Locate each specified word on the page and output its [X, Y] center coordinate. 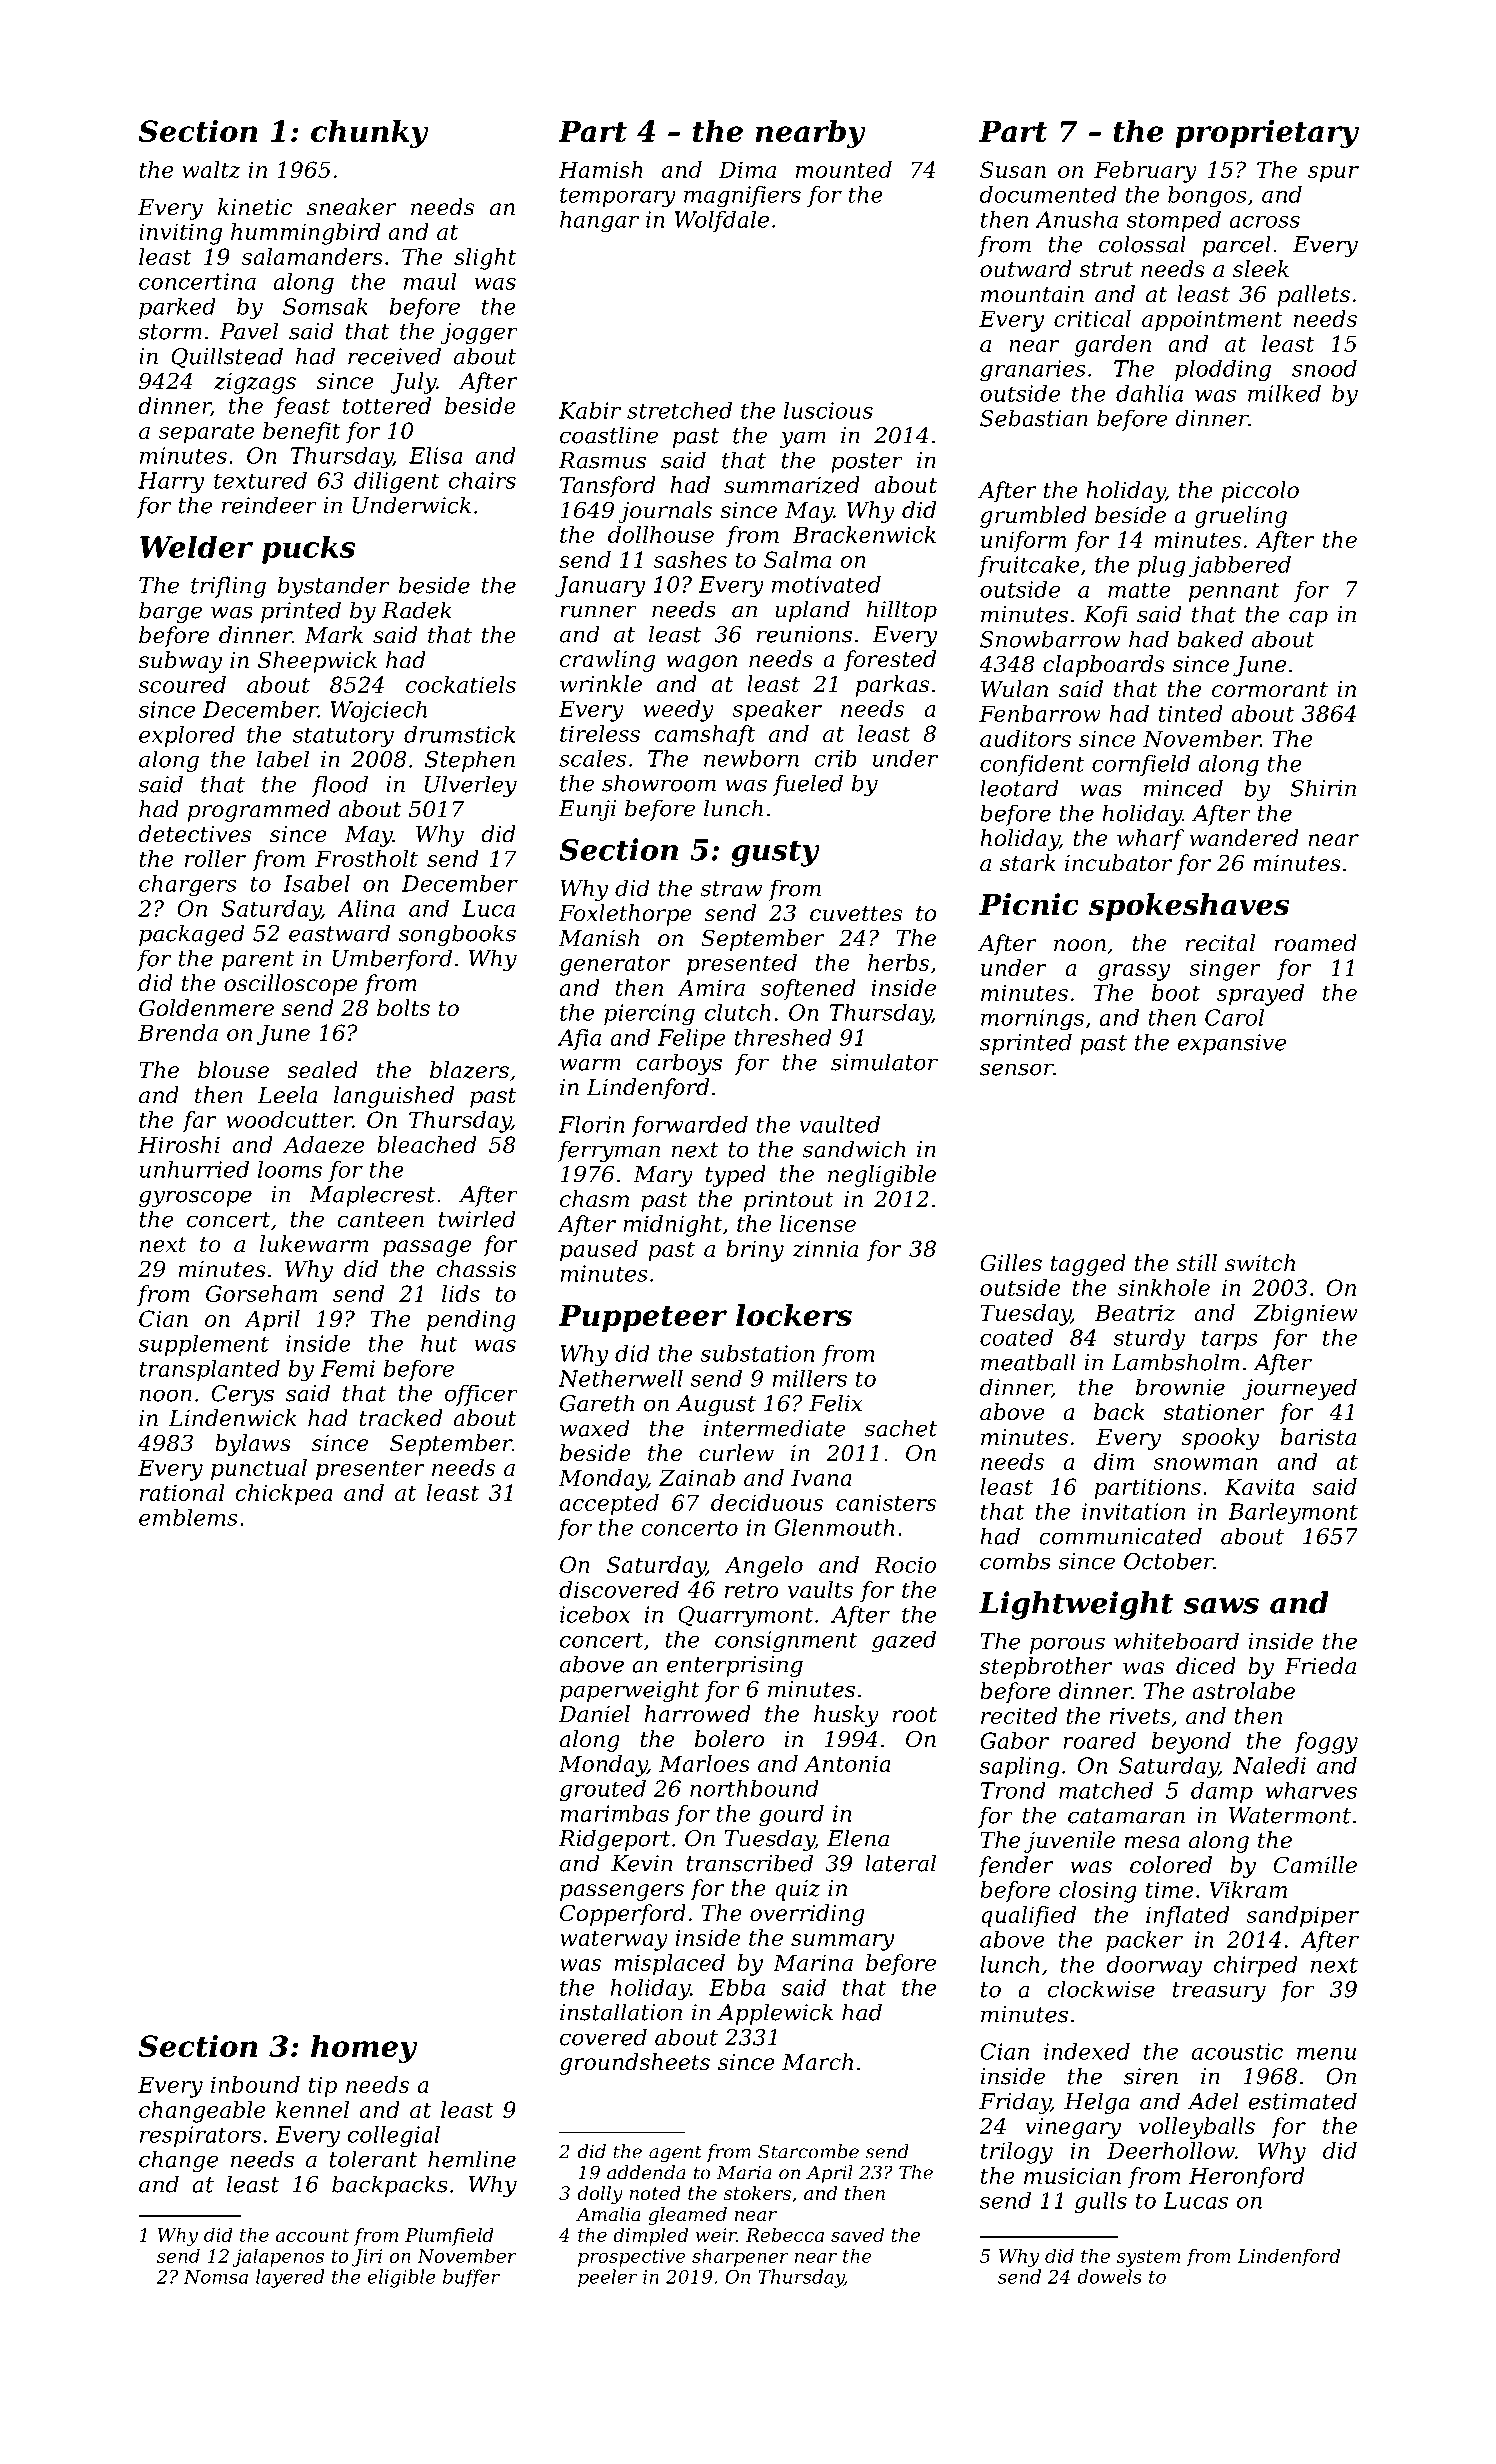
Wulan [1014, 689]
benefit [302, 432]
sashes [690, 559]
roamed [1315, 943]
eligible [402, 2278]
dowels [1109, 2276]
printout [789, 1201]
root [915, 1715]
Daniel [594, 1714]
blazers [469, 1070]
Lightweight [1076, 1605]
